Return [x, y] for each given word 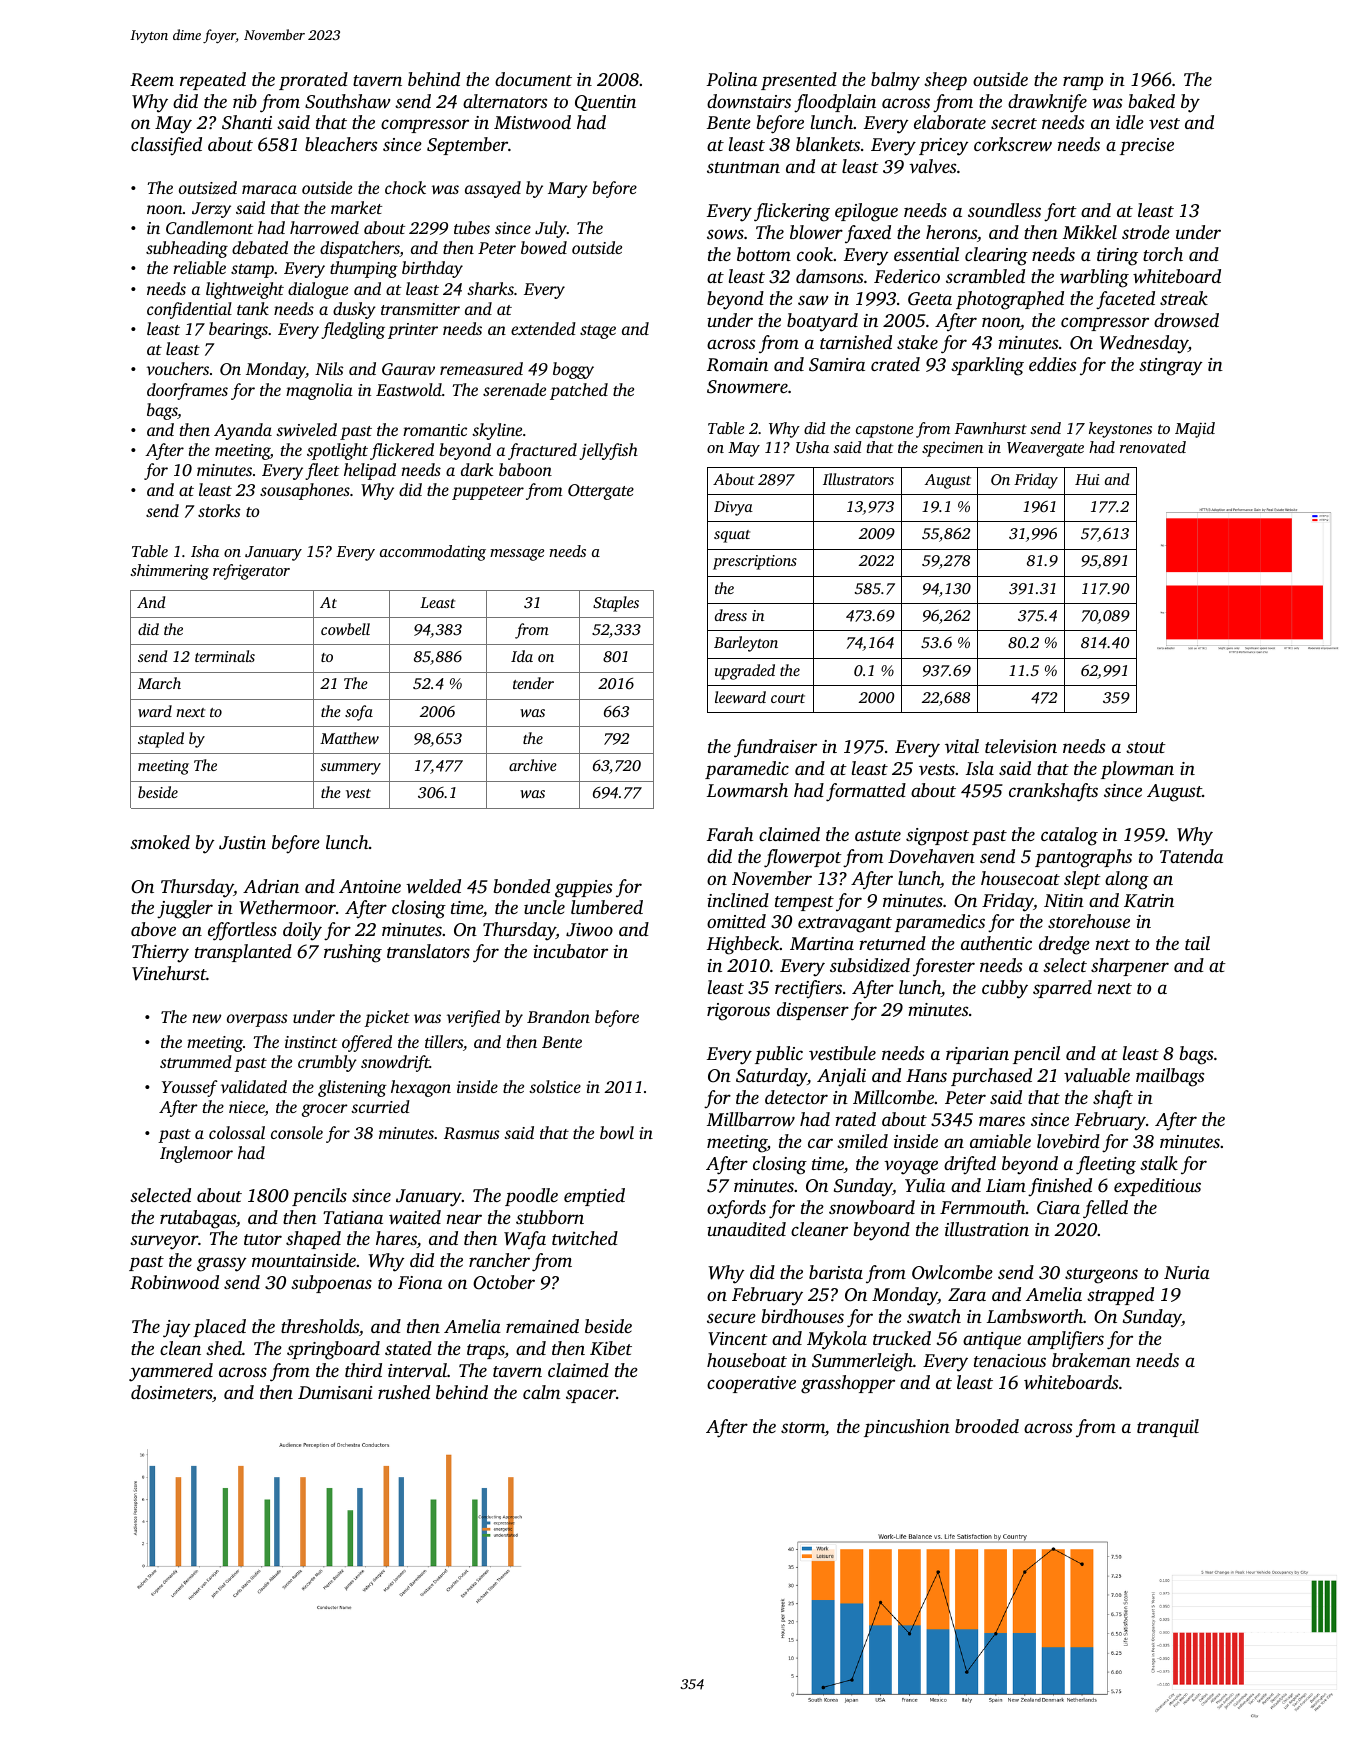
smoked [160, 842]
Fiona [420, 1282]
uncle [544, 907]
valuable [1097, 1075]
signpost [937, 837]
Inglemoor [196, 1154]
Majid [1195, 430]
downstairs [749, 101]
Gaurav [408, 369]
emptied [594, 1197]
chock [405, 187]
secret [1014, 123]
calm [541, 1392]
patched [579, 391]
